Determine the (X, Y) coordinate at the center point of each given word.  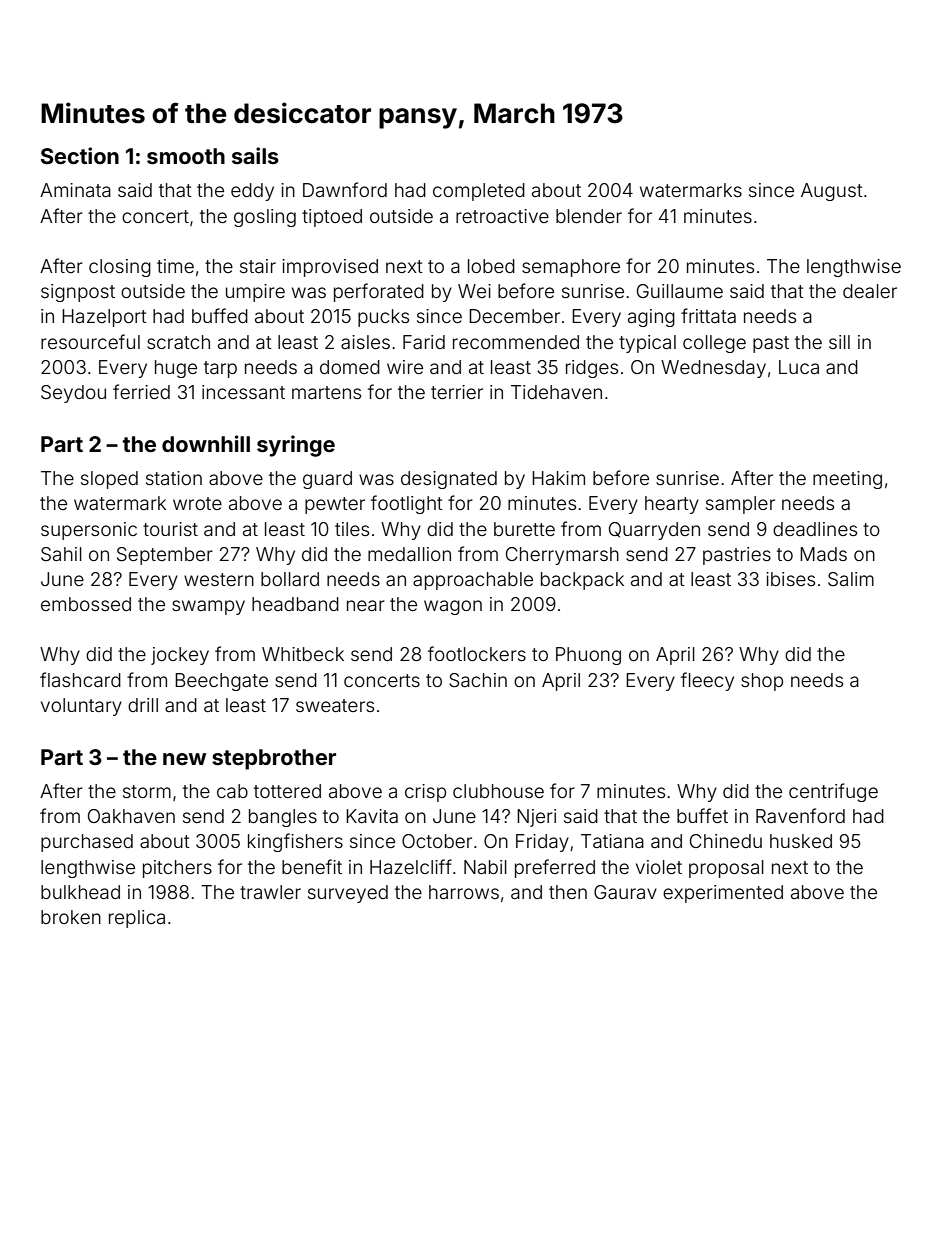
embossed (86, 604)
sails (255, 155)
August (832, 192)
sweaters (335, 705)
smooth (186, 156)
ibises (790, 579)
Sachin (478, 680)
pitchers (177, 869)
